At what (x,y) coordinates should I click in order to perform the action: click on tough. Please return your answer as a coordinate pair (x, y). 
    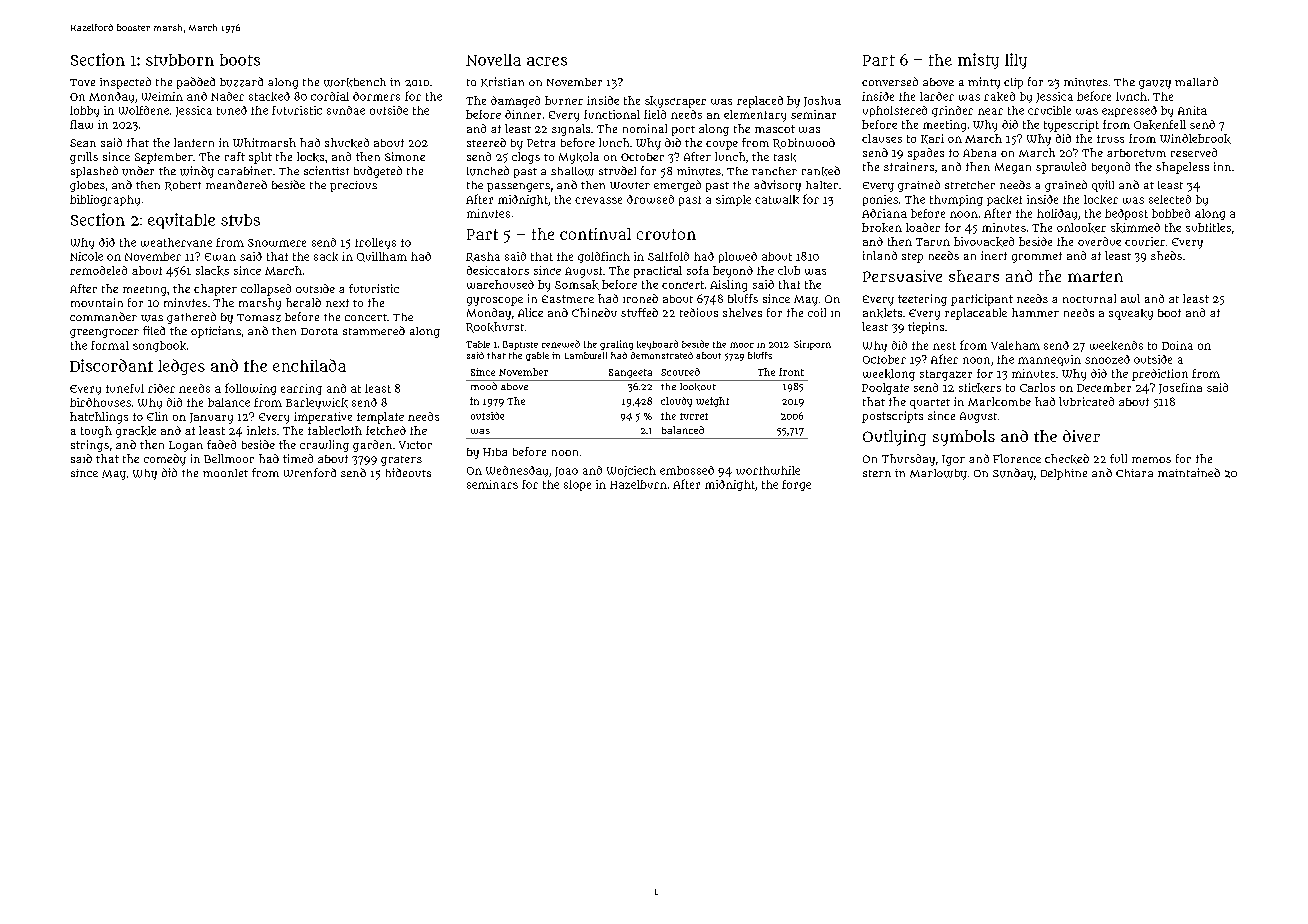
    Looking at the image, I should click on (96, 432).
